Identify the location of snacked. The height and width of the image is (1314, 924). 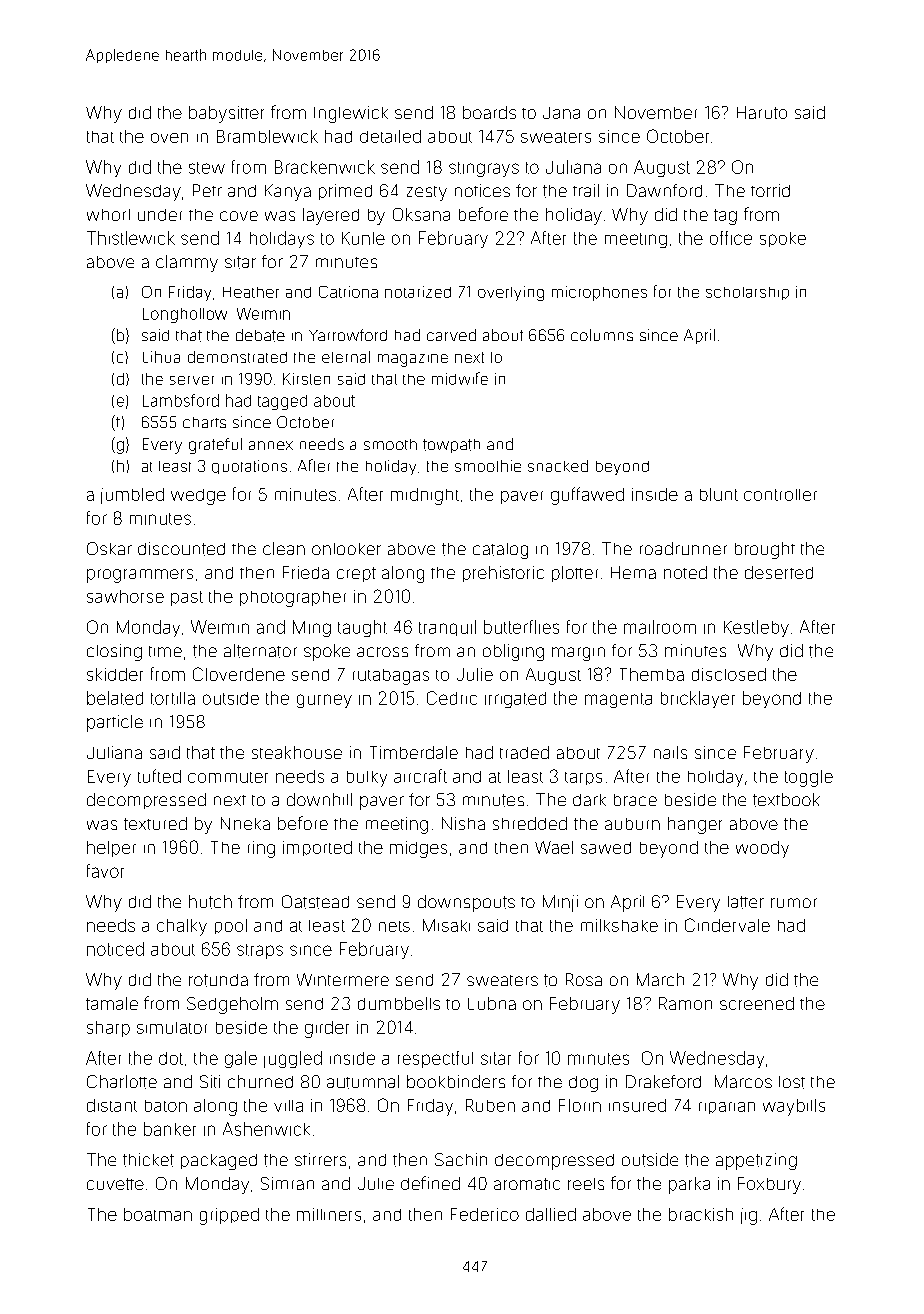
(558, 466).
